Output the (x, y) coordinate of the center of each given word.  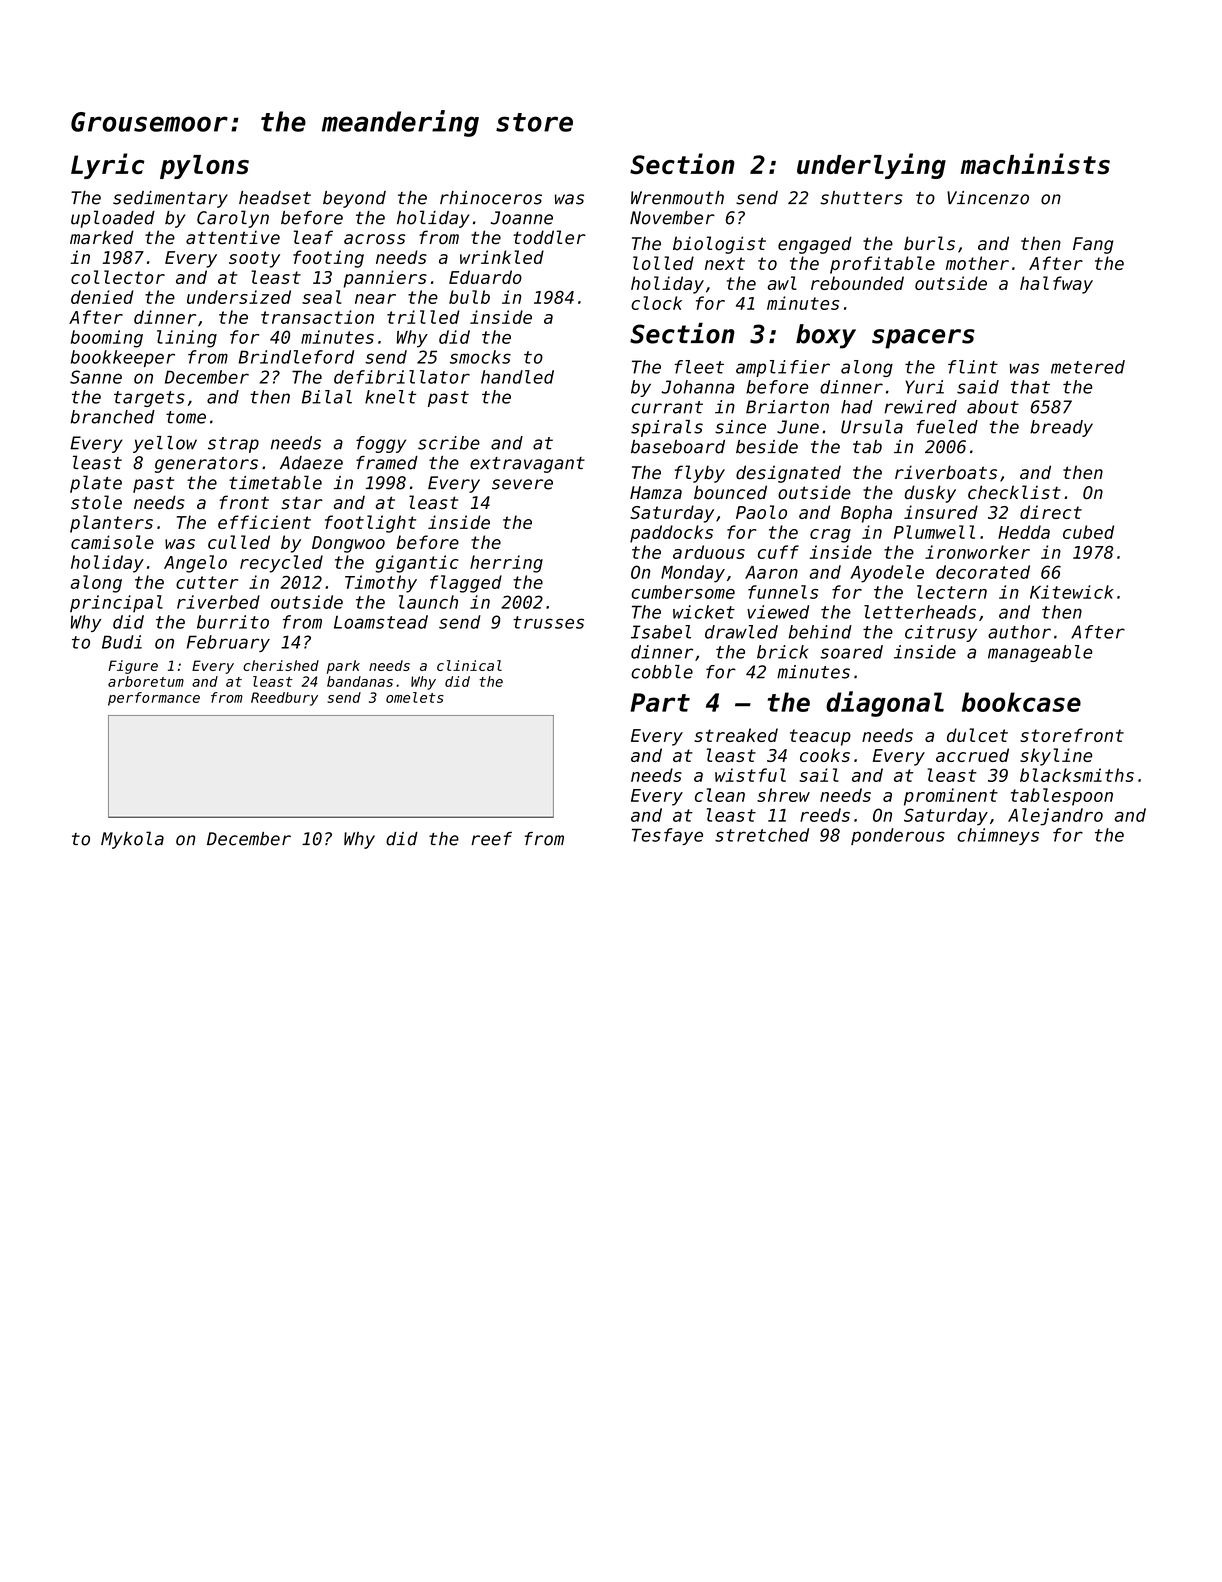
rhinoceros (491, 198)
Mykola (132, 840)
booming (107, 339)
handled (517, 377)
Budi (122, 642)
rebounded (857, 283)
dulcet (977, 735)
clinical (469, 665)
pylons (204, 167)
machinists (1035, 163)
